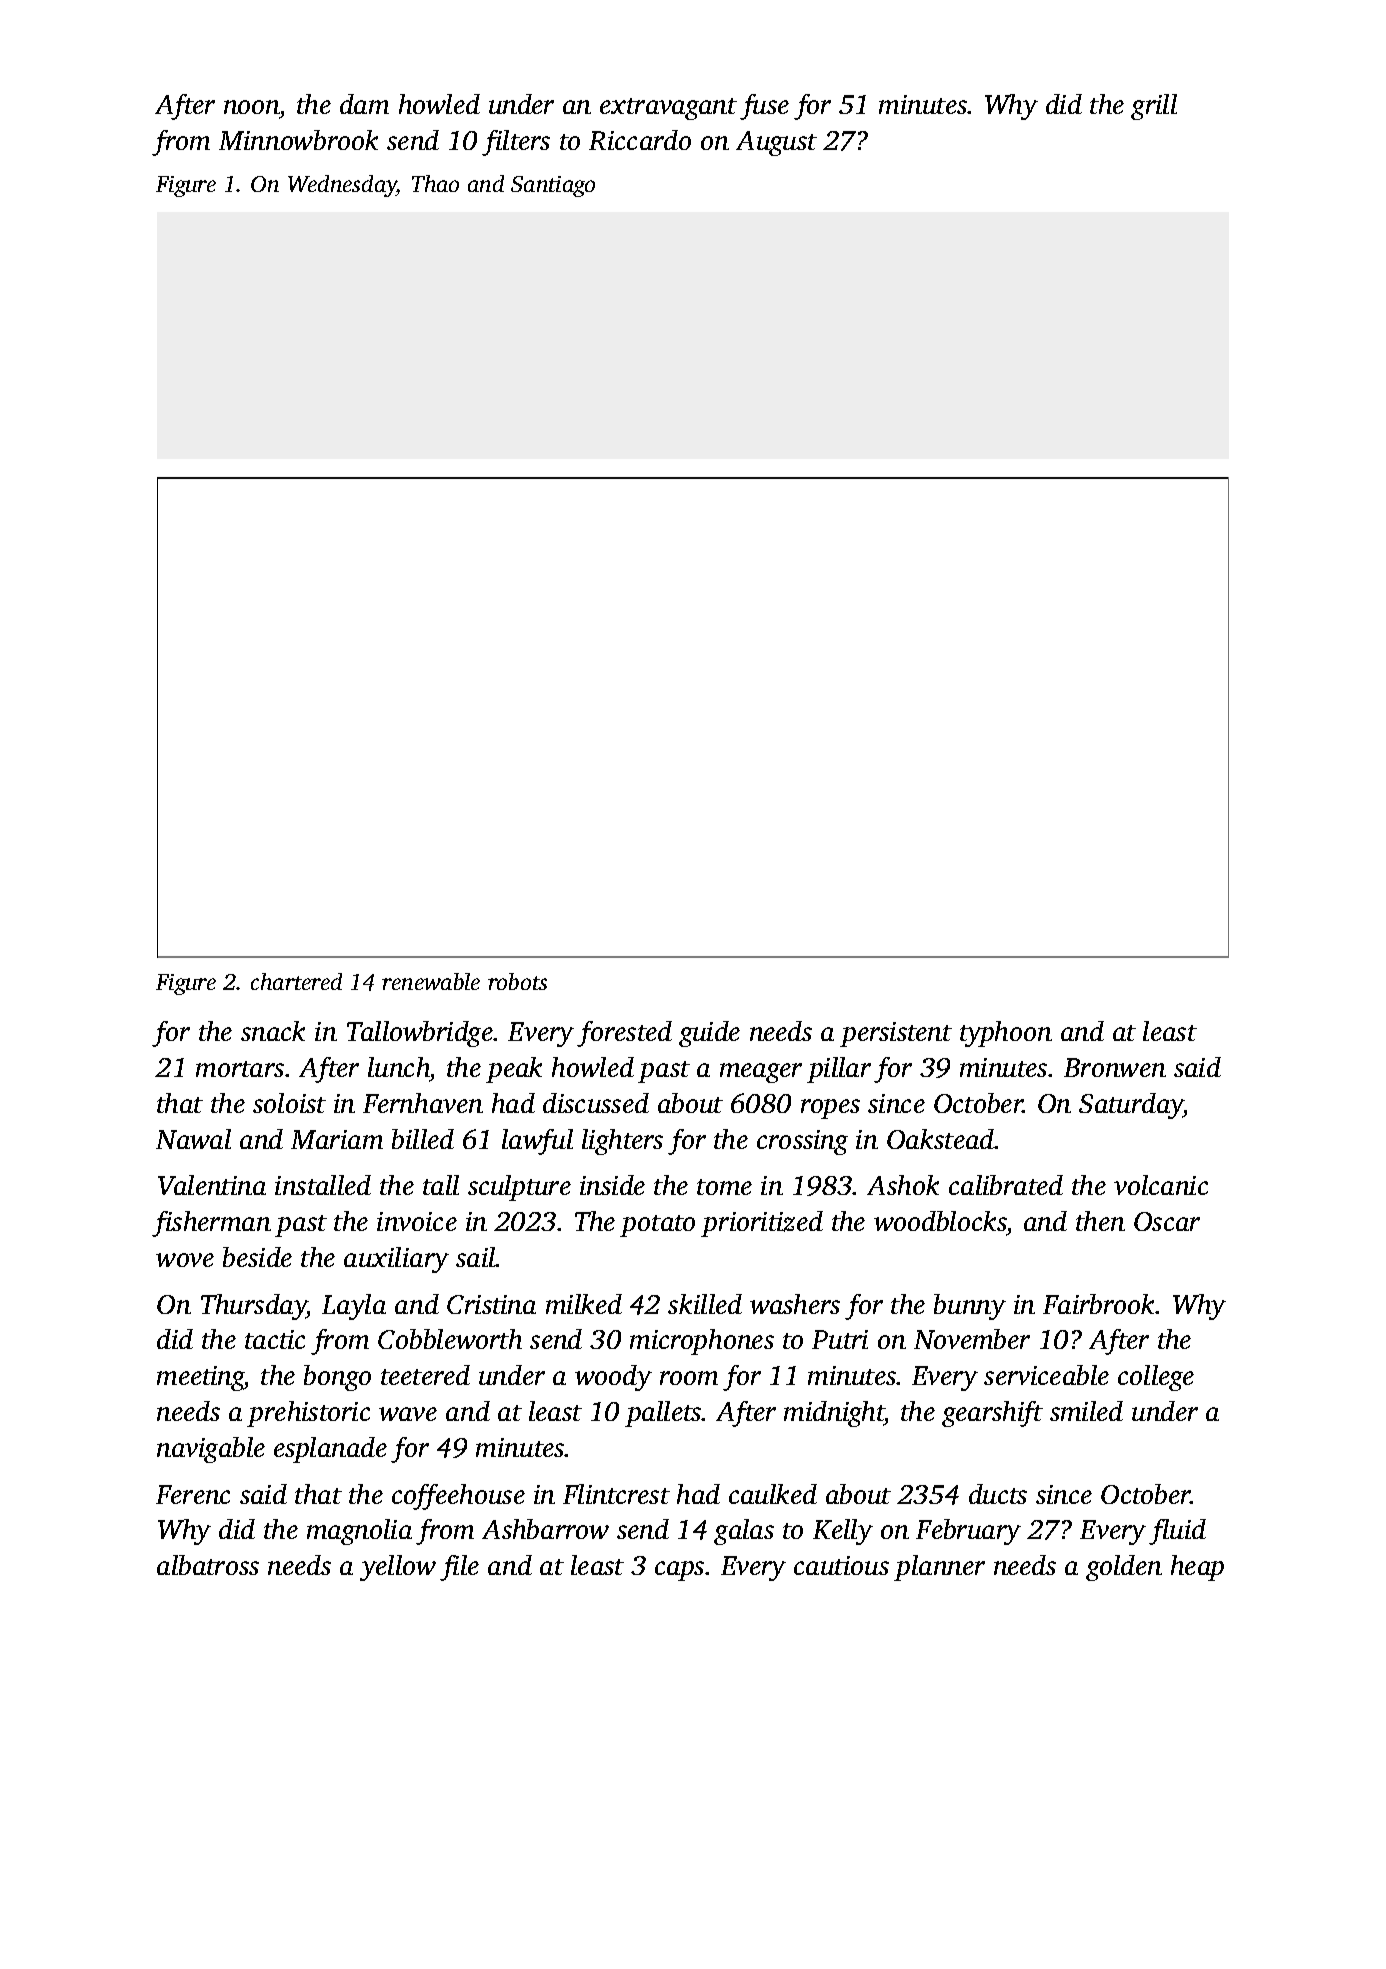 This screenshot has height=1969, width=1386. What do you see at coordinates (208, 1565) in the screenshot?
I see `albatross` at bounding box center [208, 1565].
